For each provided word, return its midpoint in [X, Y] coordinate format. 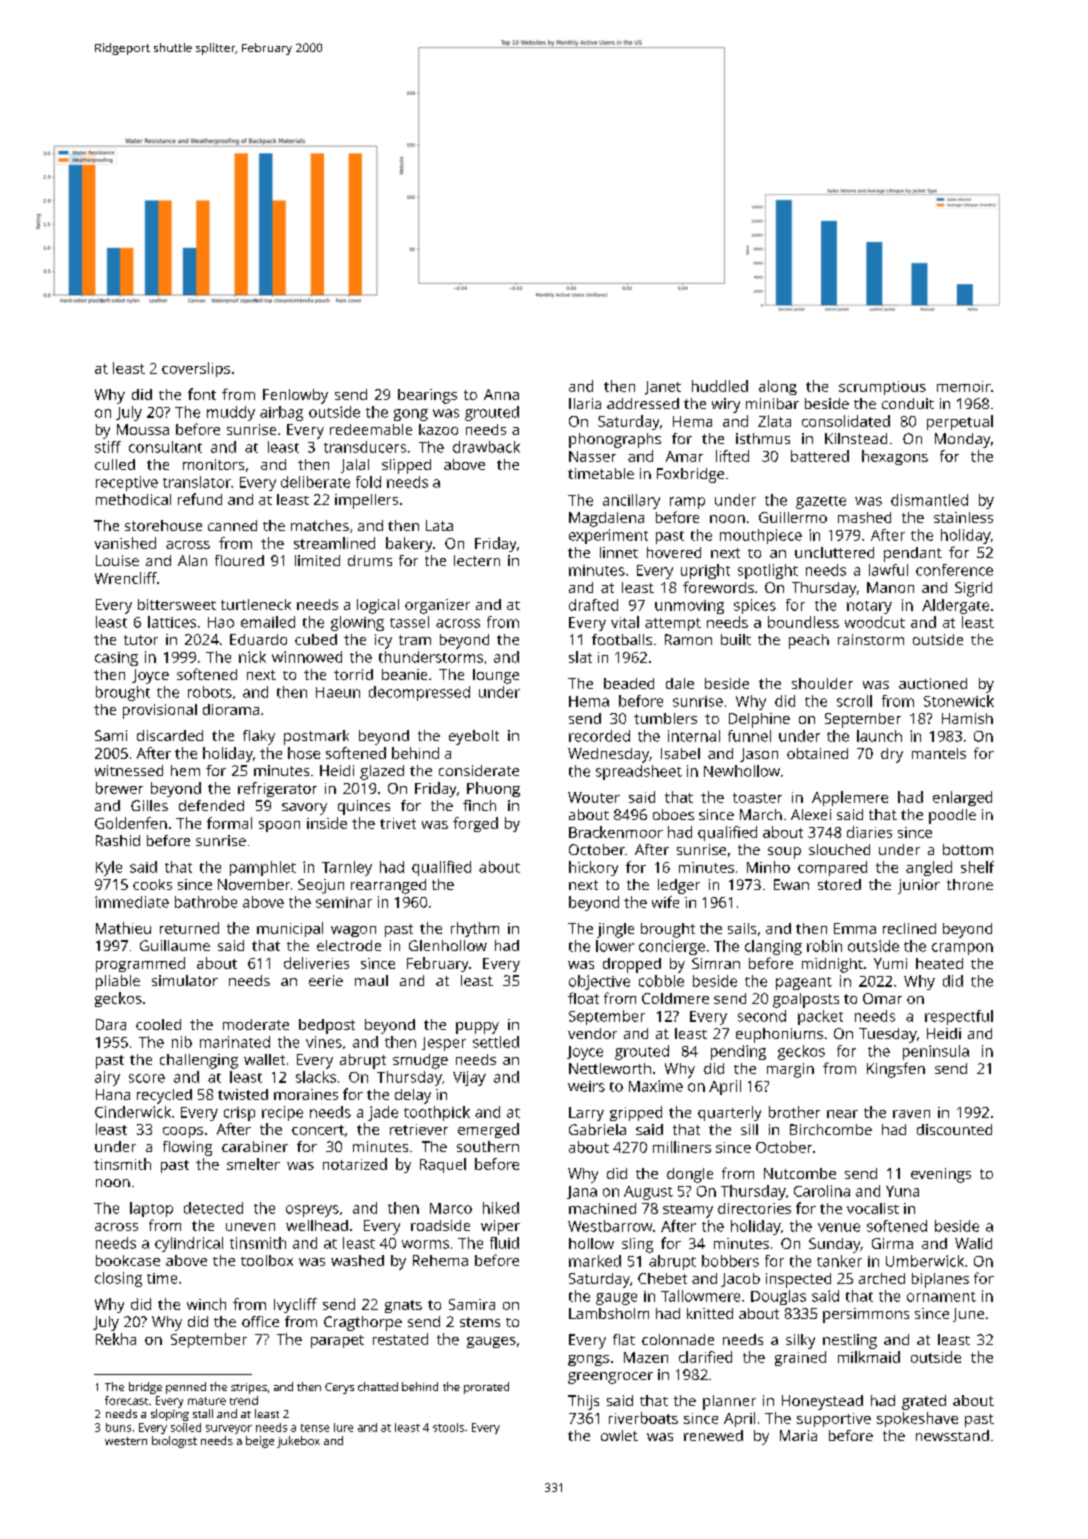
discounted [954, 1129]
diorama [231, 709]
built [736, 639]
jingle [615, 930]
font [202, 394]
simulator [185, 980]
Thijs [583, 1402]
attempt [673, 624]
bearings [427, 396]
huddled [720, 386]
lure [343, 1427]
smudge [420, 1061]
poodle [952, 816]
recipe [282, 1113]
